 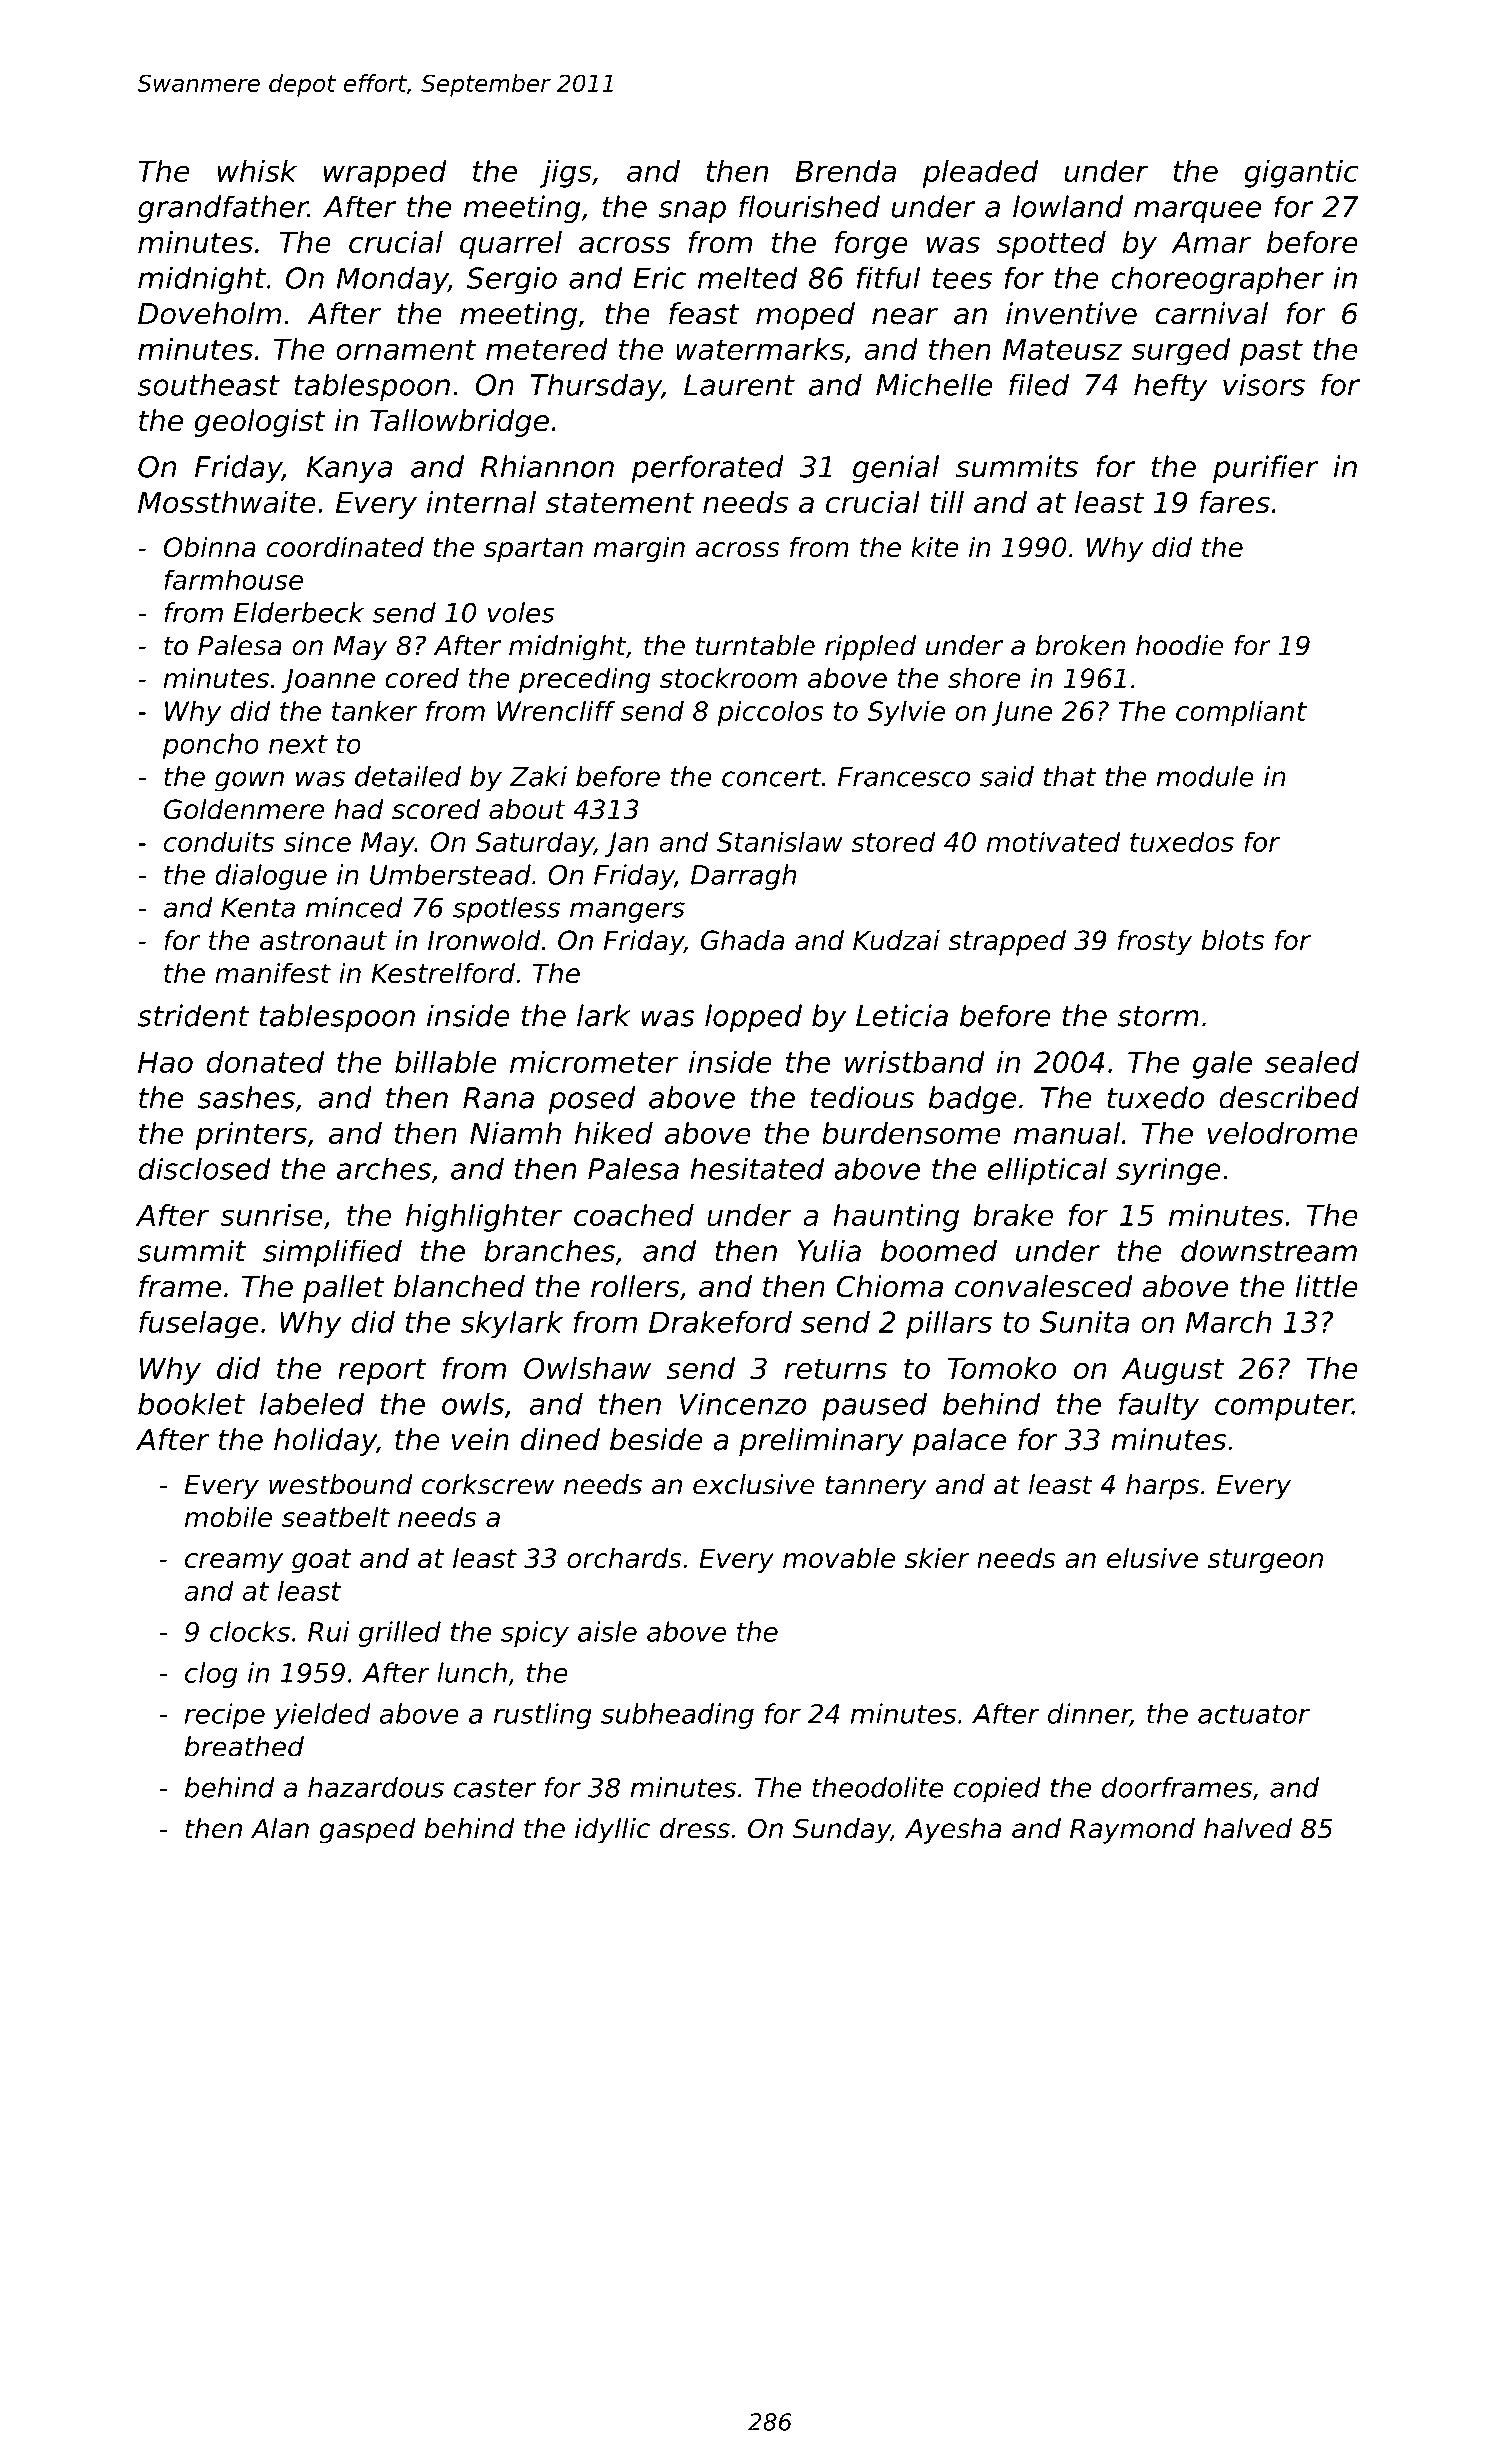 I want to click on strapped, so click(x=1007, y=943).
